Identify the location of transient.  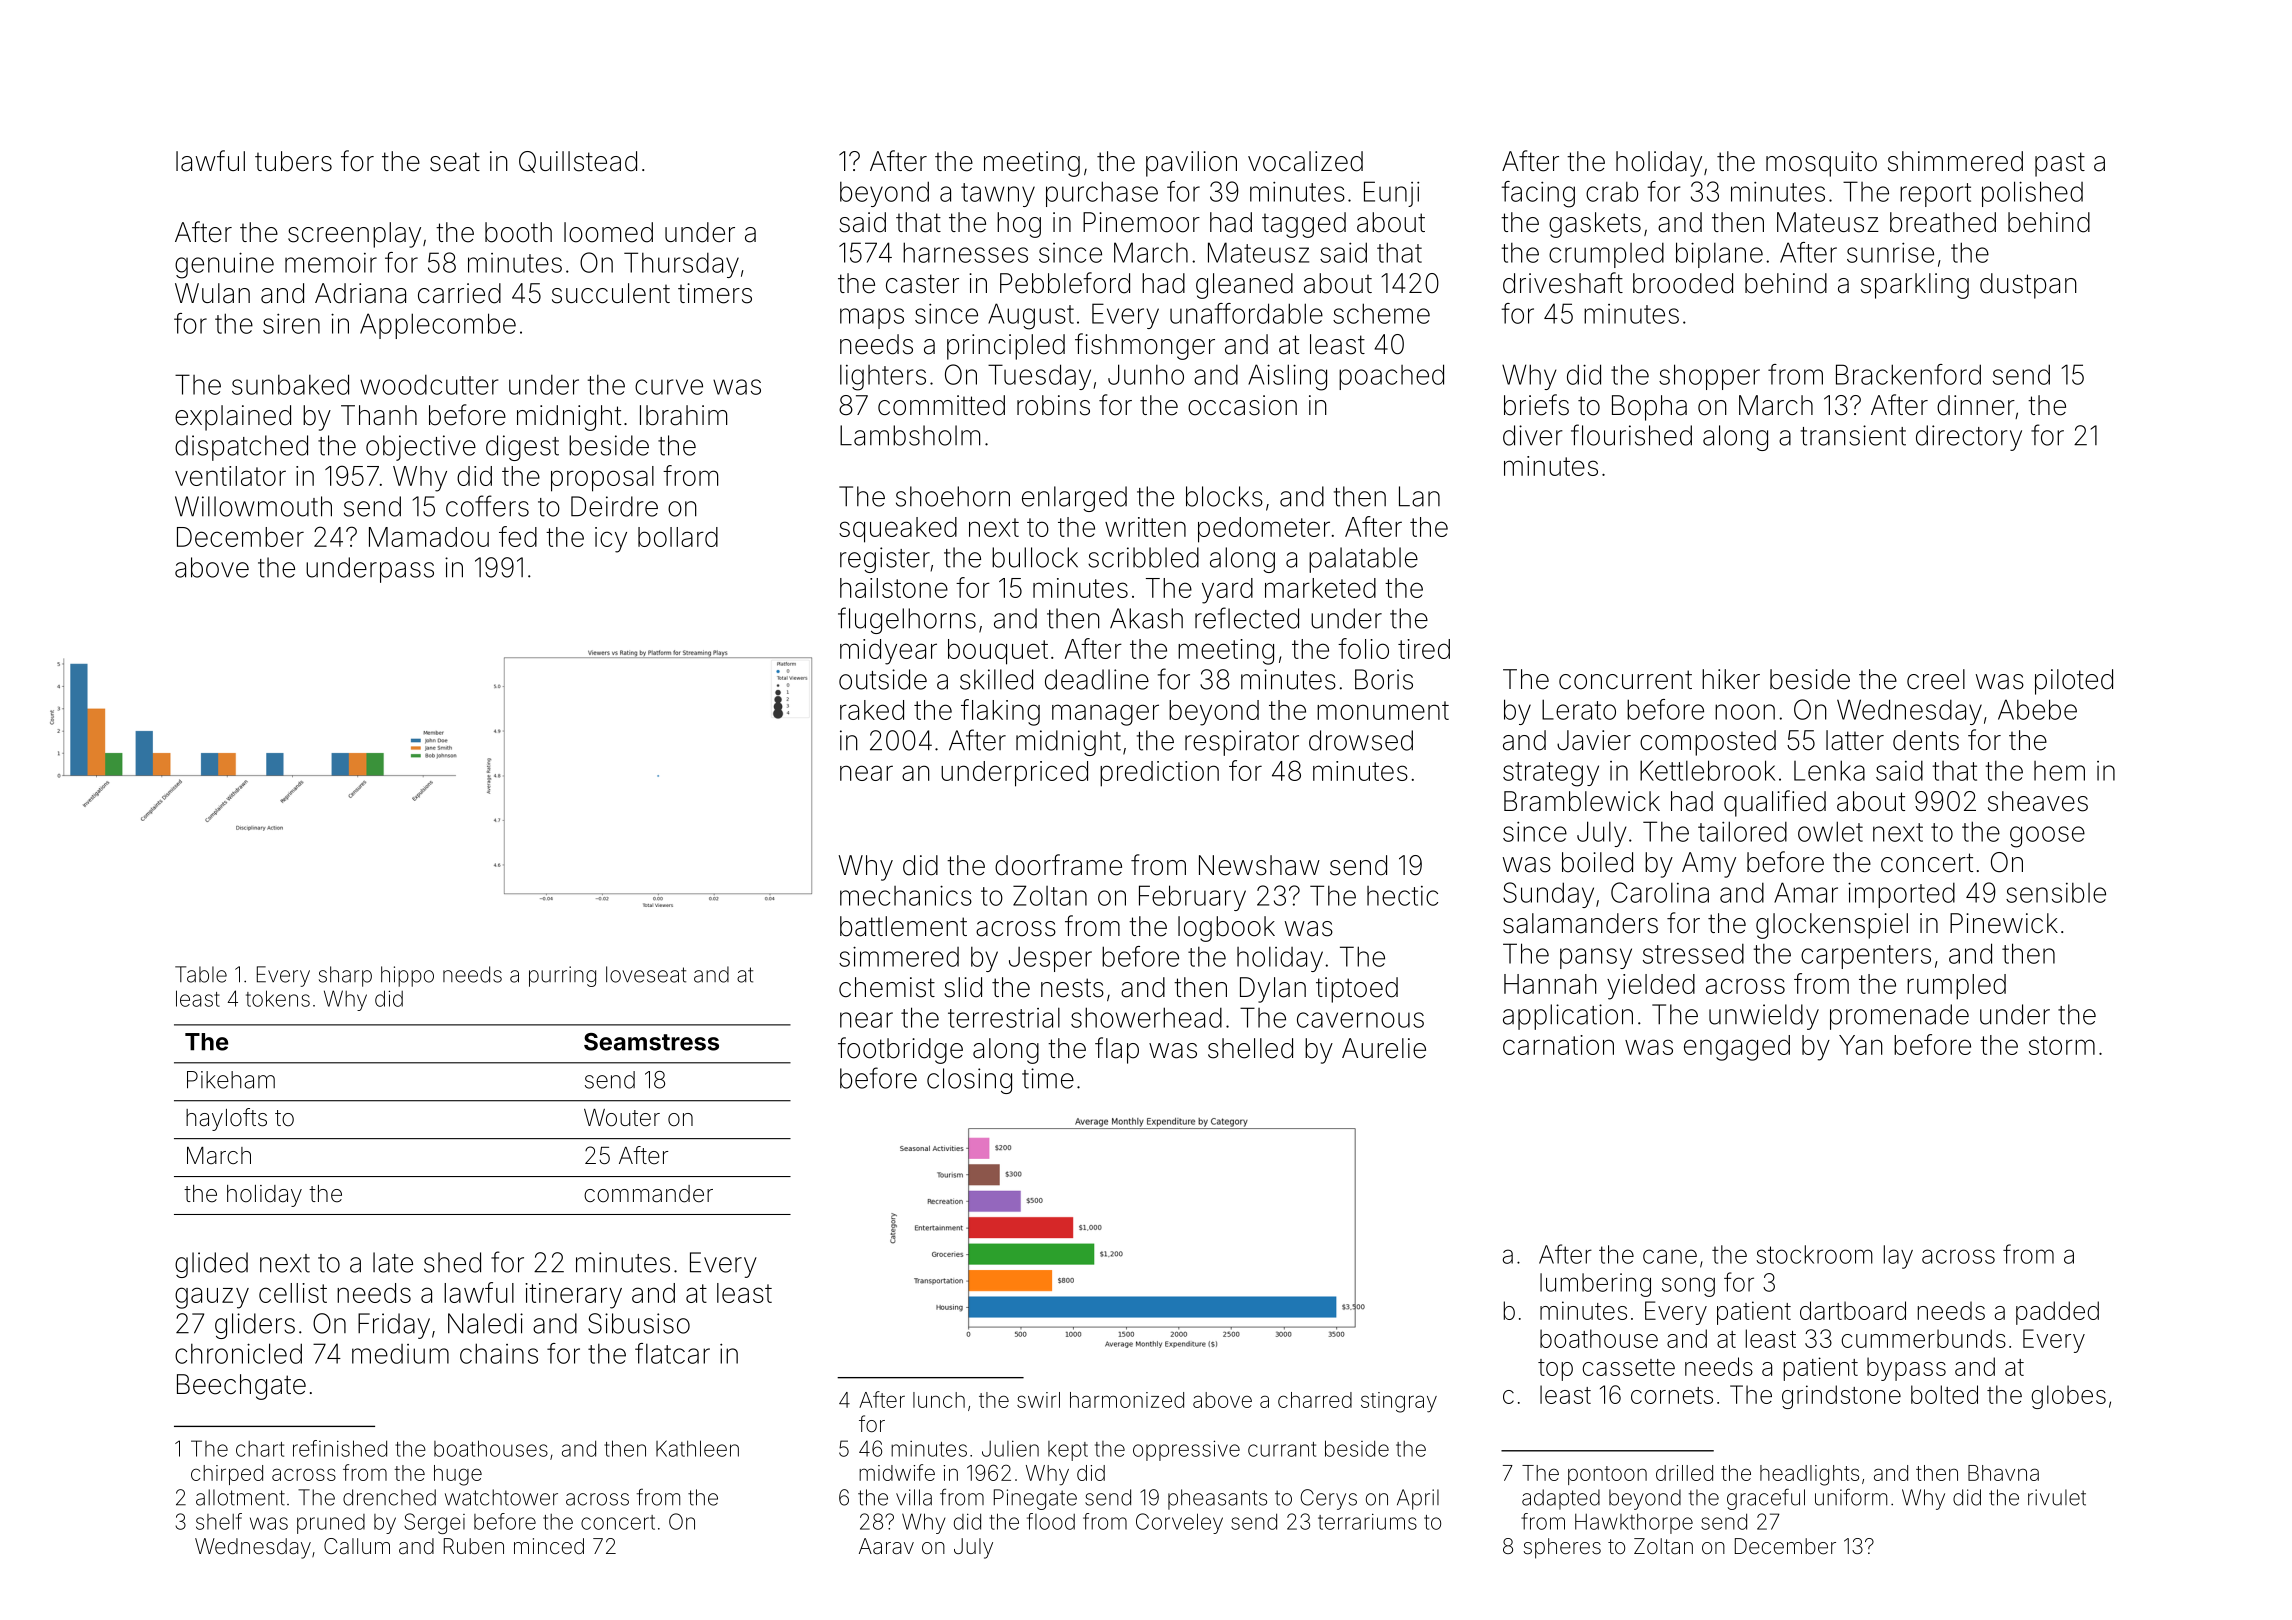
(1853, 435).
